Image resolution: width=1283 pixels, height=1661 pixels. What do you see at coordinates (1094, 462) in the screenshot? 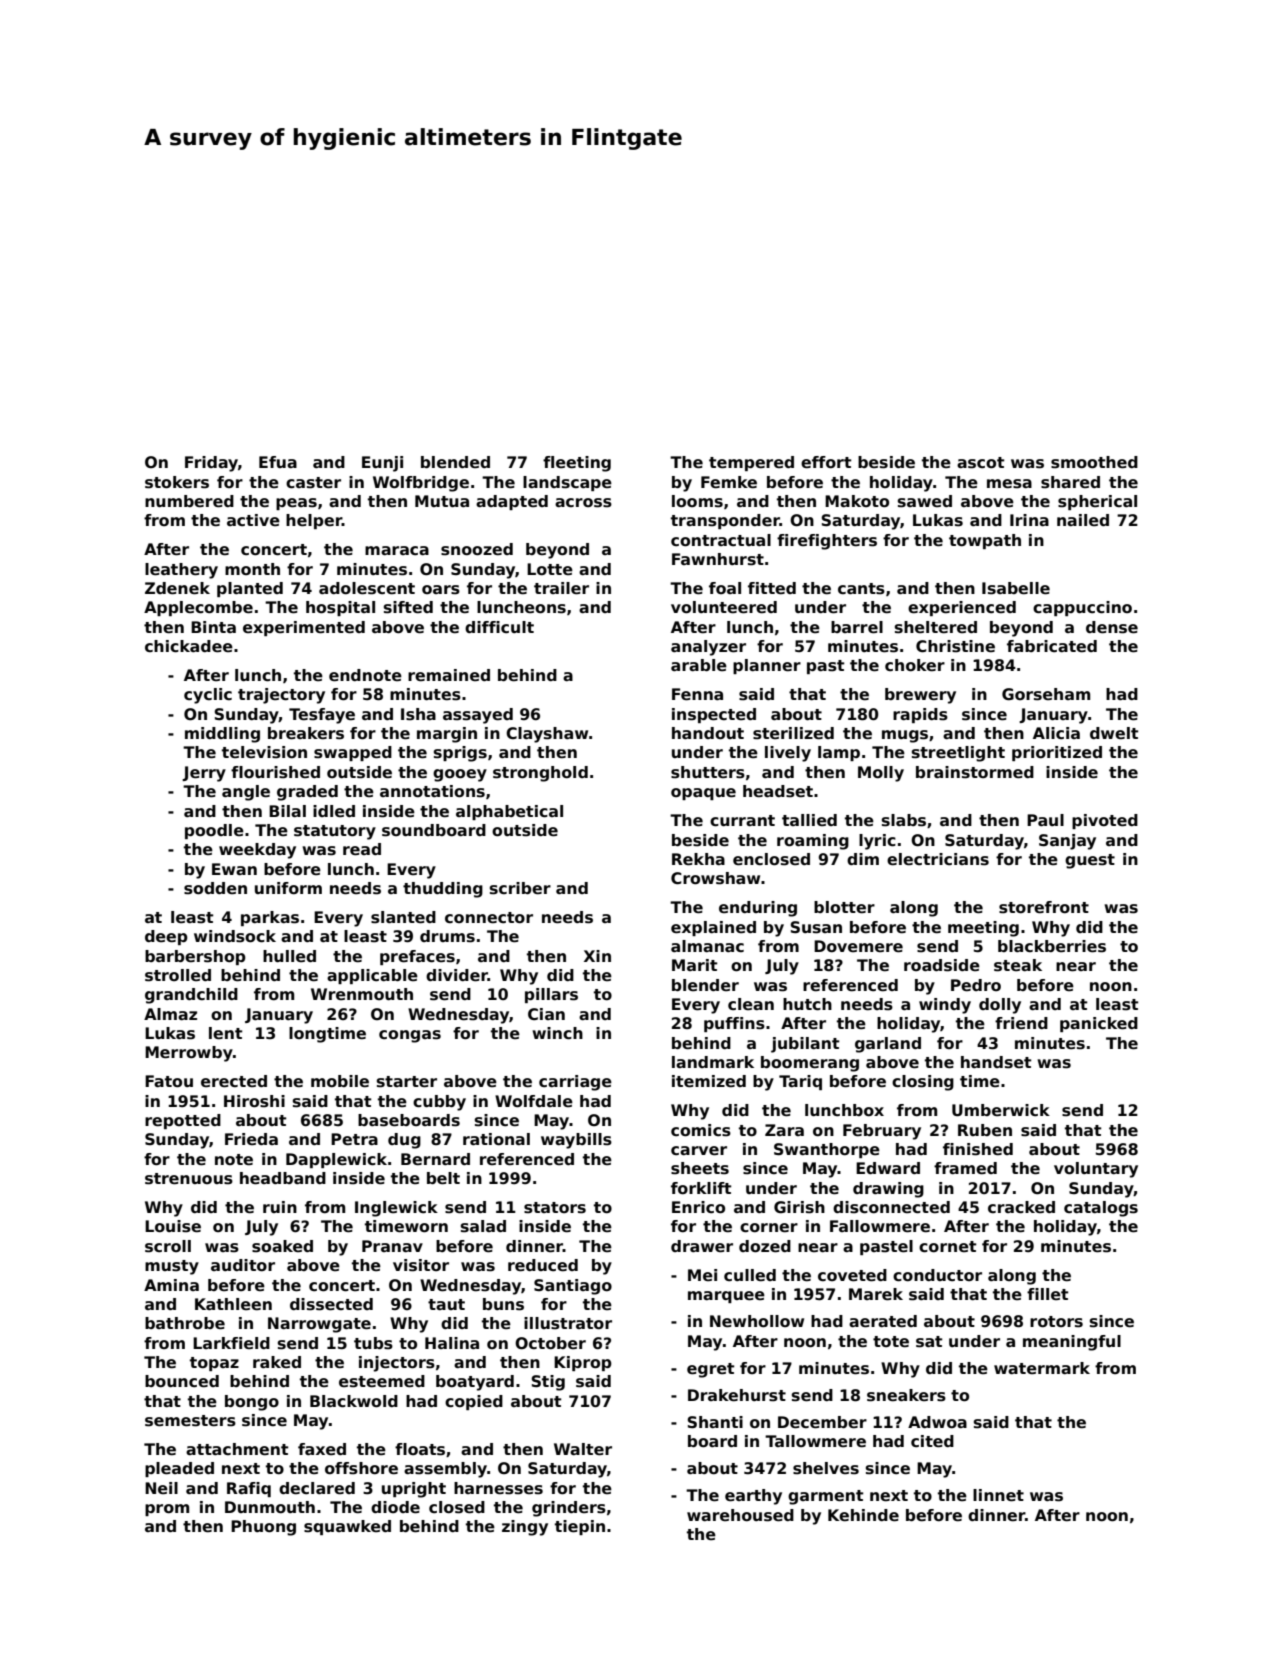
I see `smoothed` at bounding box center [1094, 462].
